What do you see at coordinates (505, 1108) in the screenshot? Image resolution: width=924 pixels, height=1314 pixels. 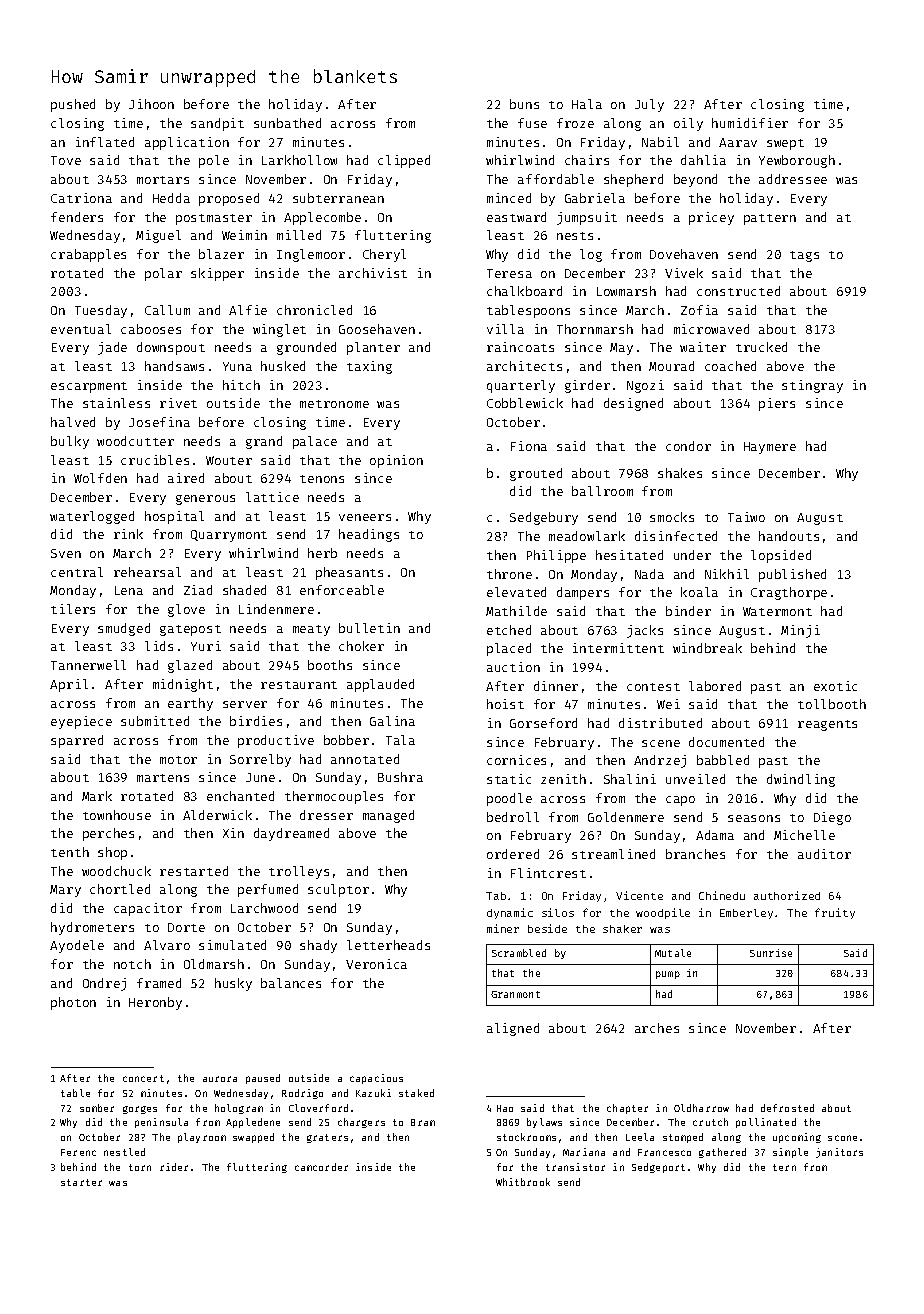 I see `Hao` at bounding box center [505, 1108].
